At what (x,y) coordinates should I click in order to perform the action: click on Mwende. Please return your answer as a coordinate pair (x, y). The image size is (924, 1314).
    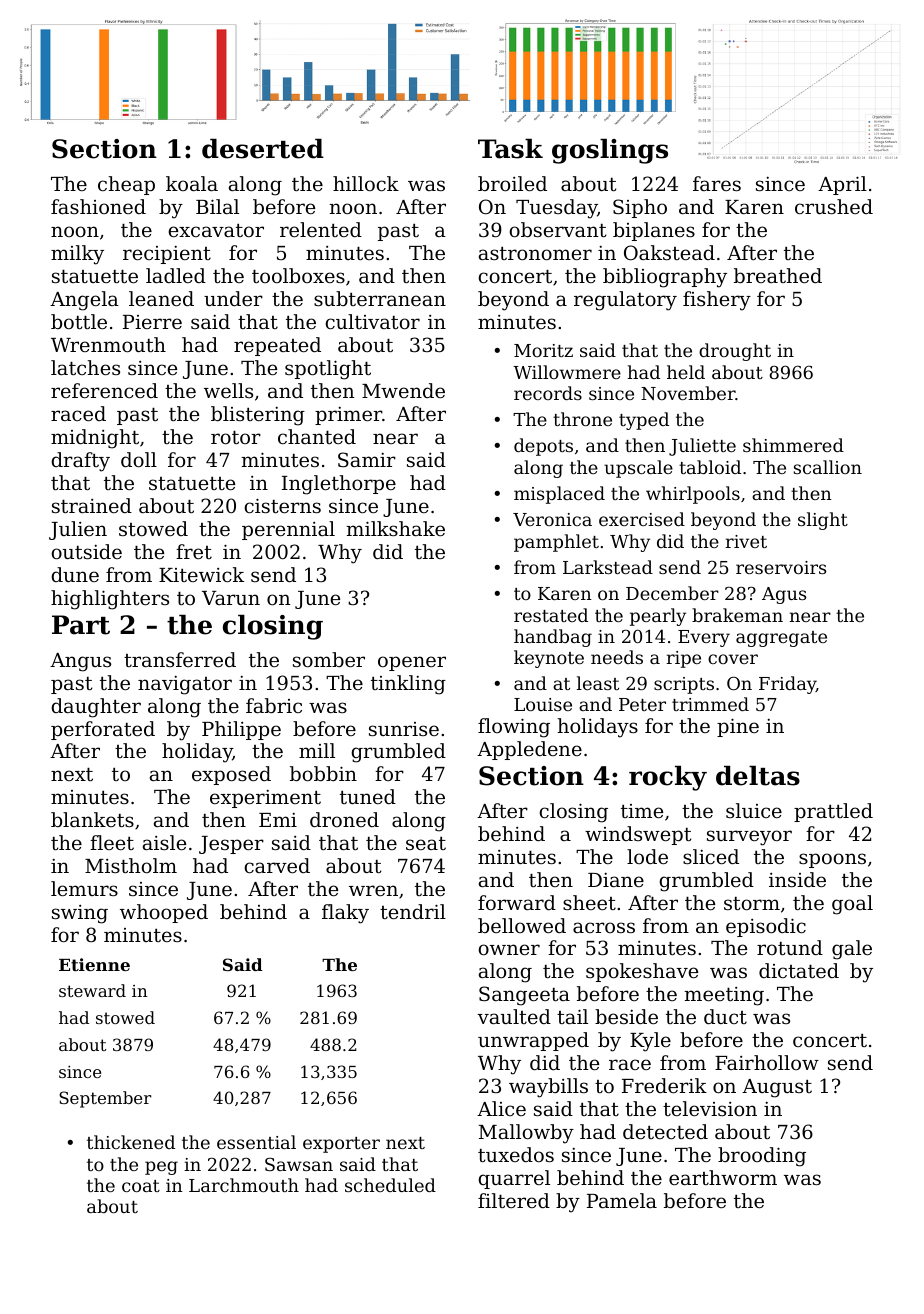
    Looking at the image, I should click on (403, 390).
